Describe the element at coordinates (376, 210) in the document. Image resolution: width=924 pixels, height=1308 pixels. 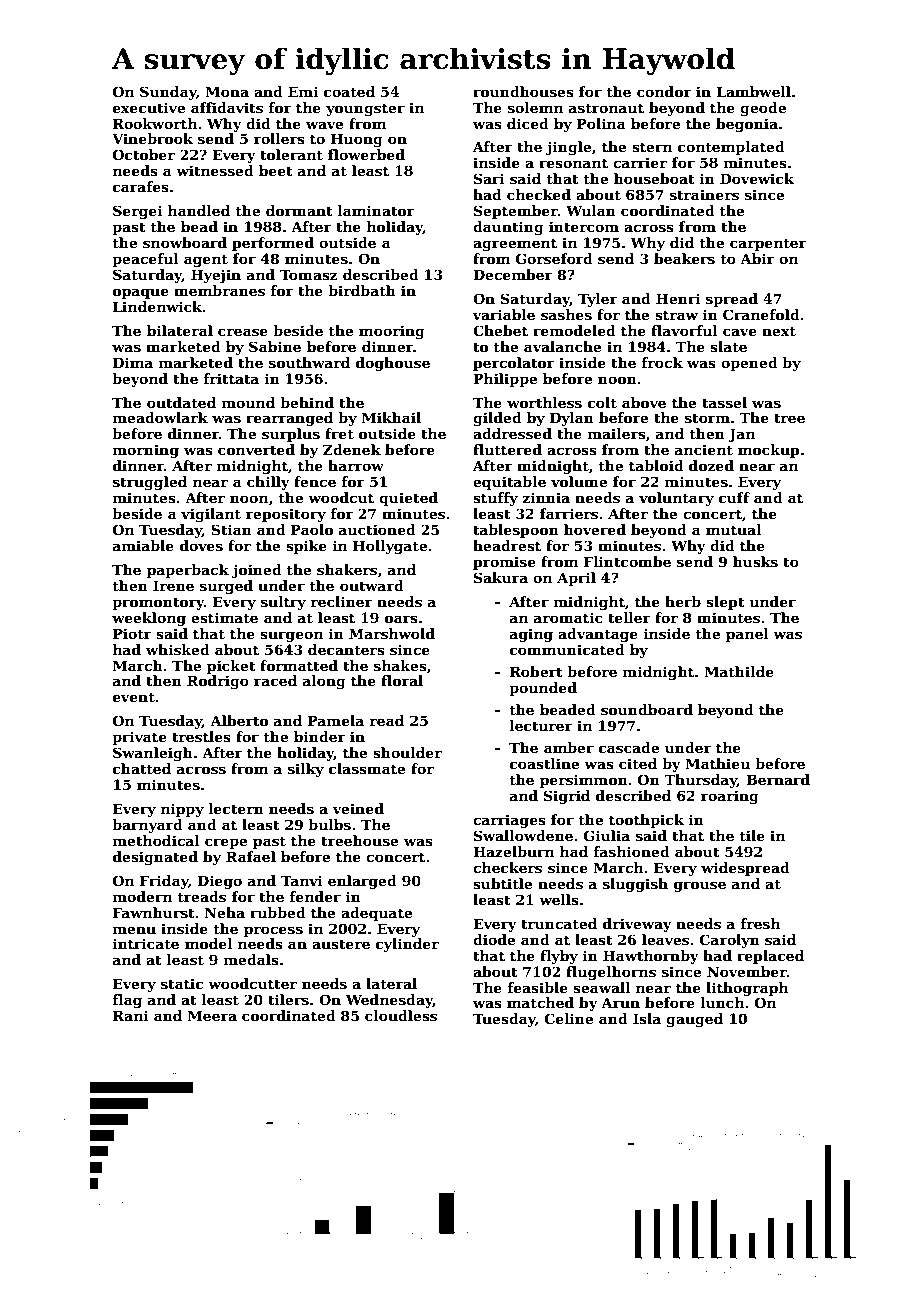
I see `laminator` at that location.
